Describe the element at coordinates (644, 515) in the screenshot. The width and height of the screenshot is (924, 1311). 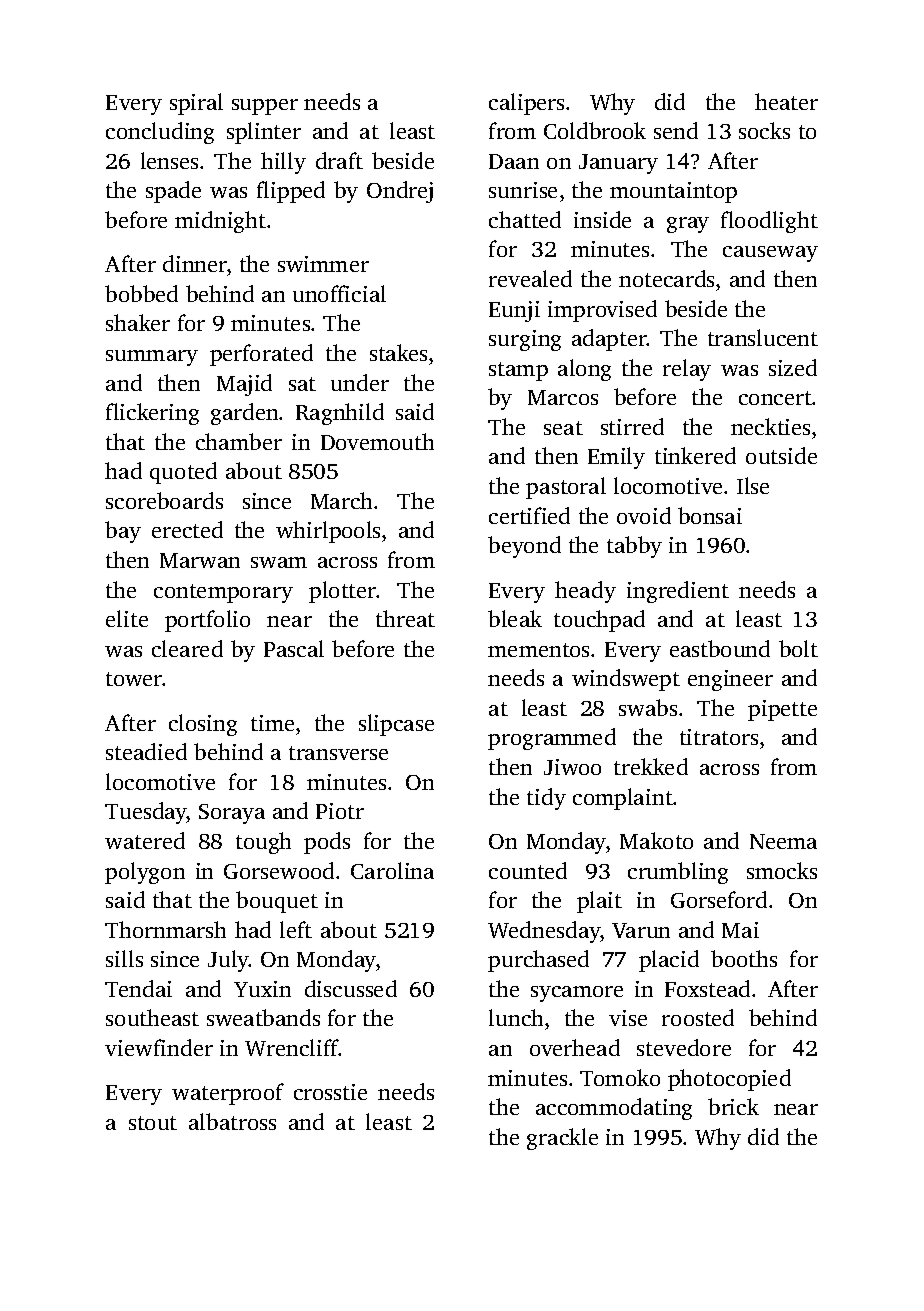
I see `ovoid` at that location.
